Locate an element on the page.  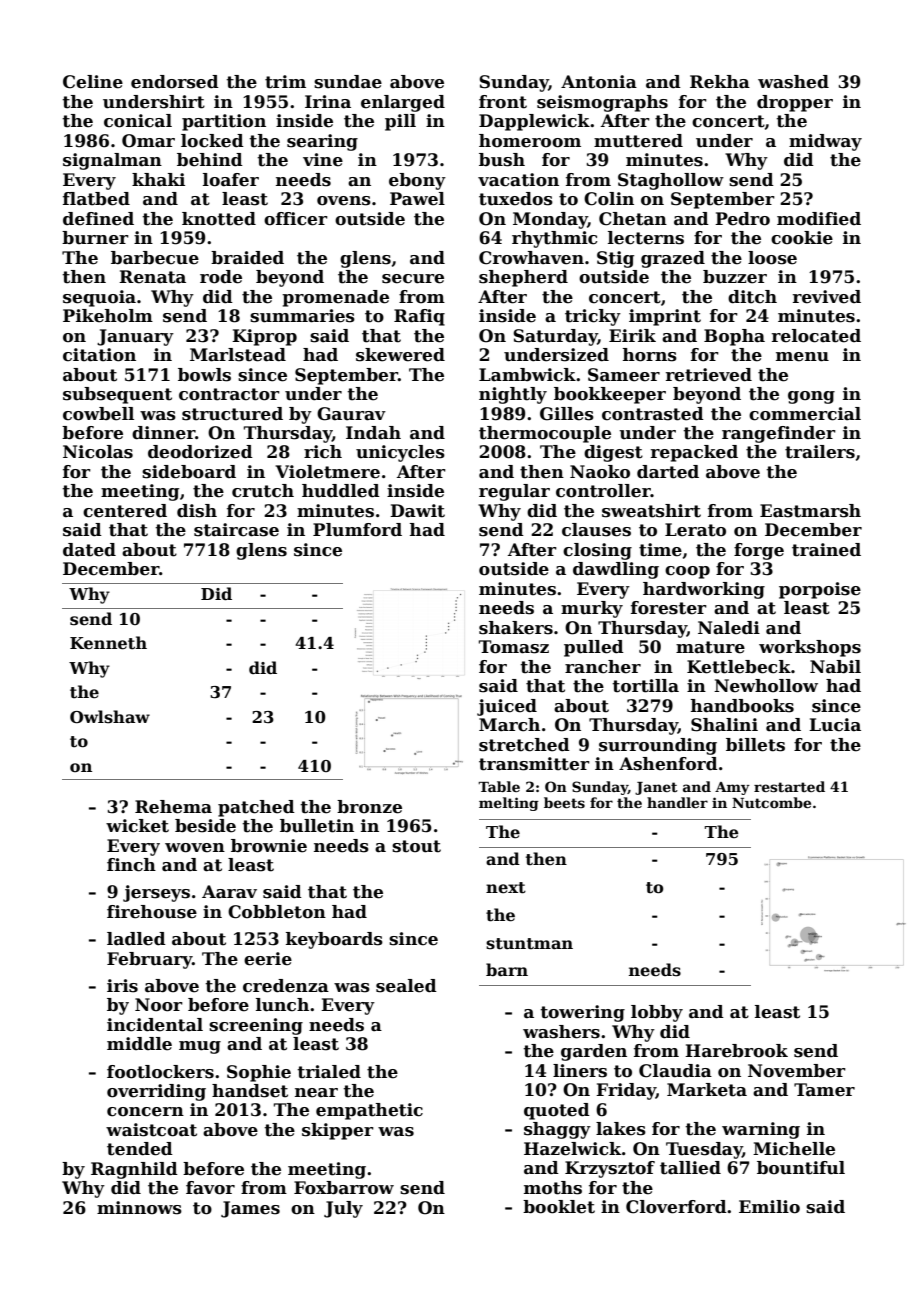
Bopha is located at coordinates (734, 337).
